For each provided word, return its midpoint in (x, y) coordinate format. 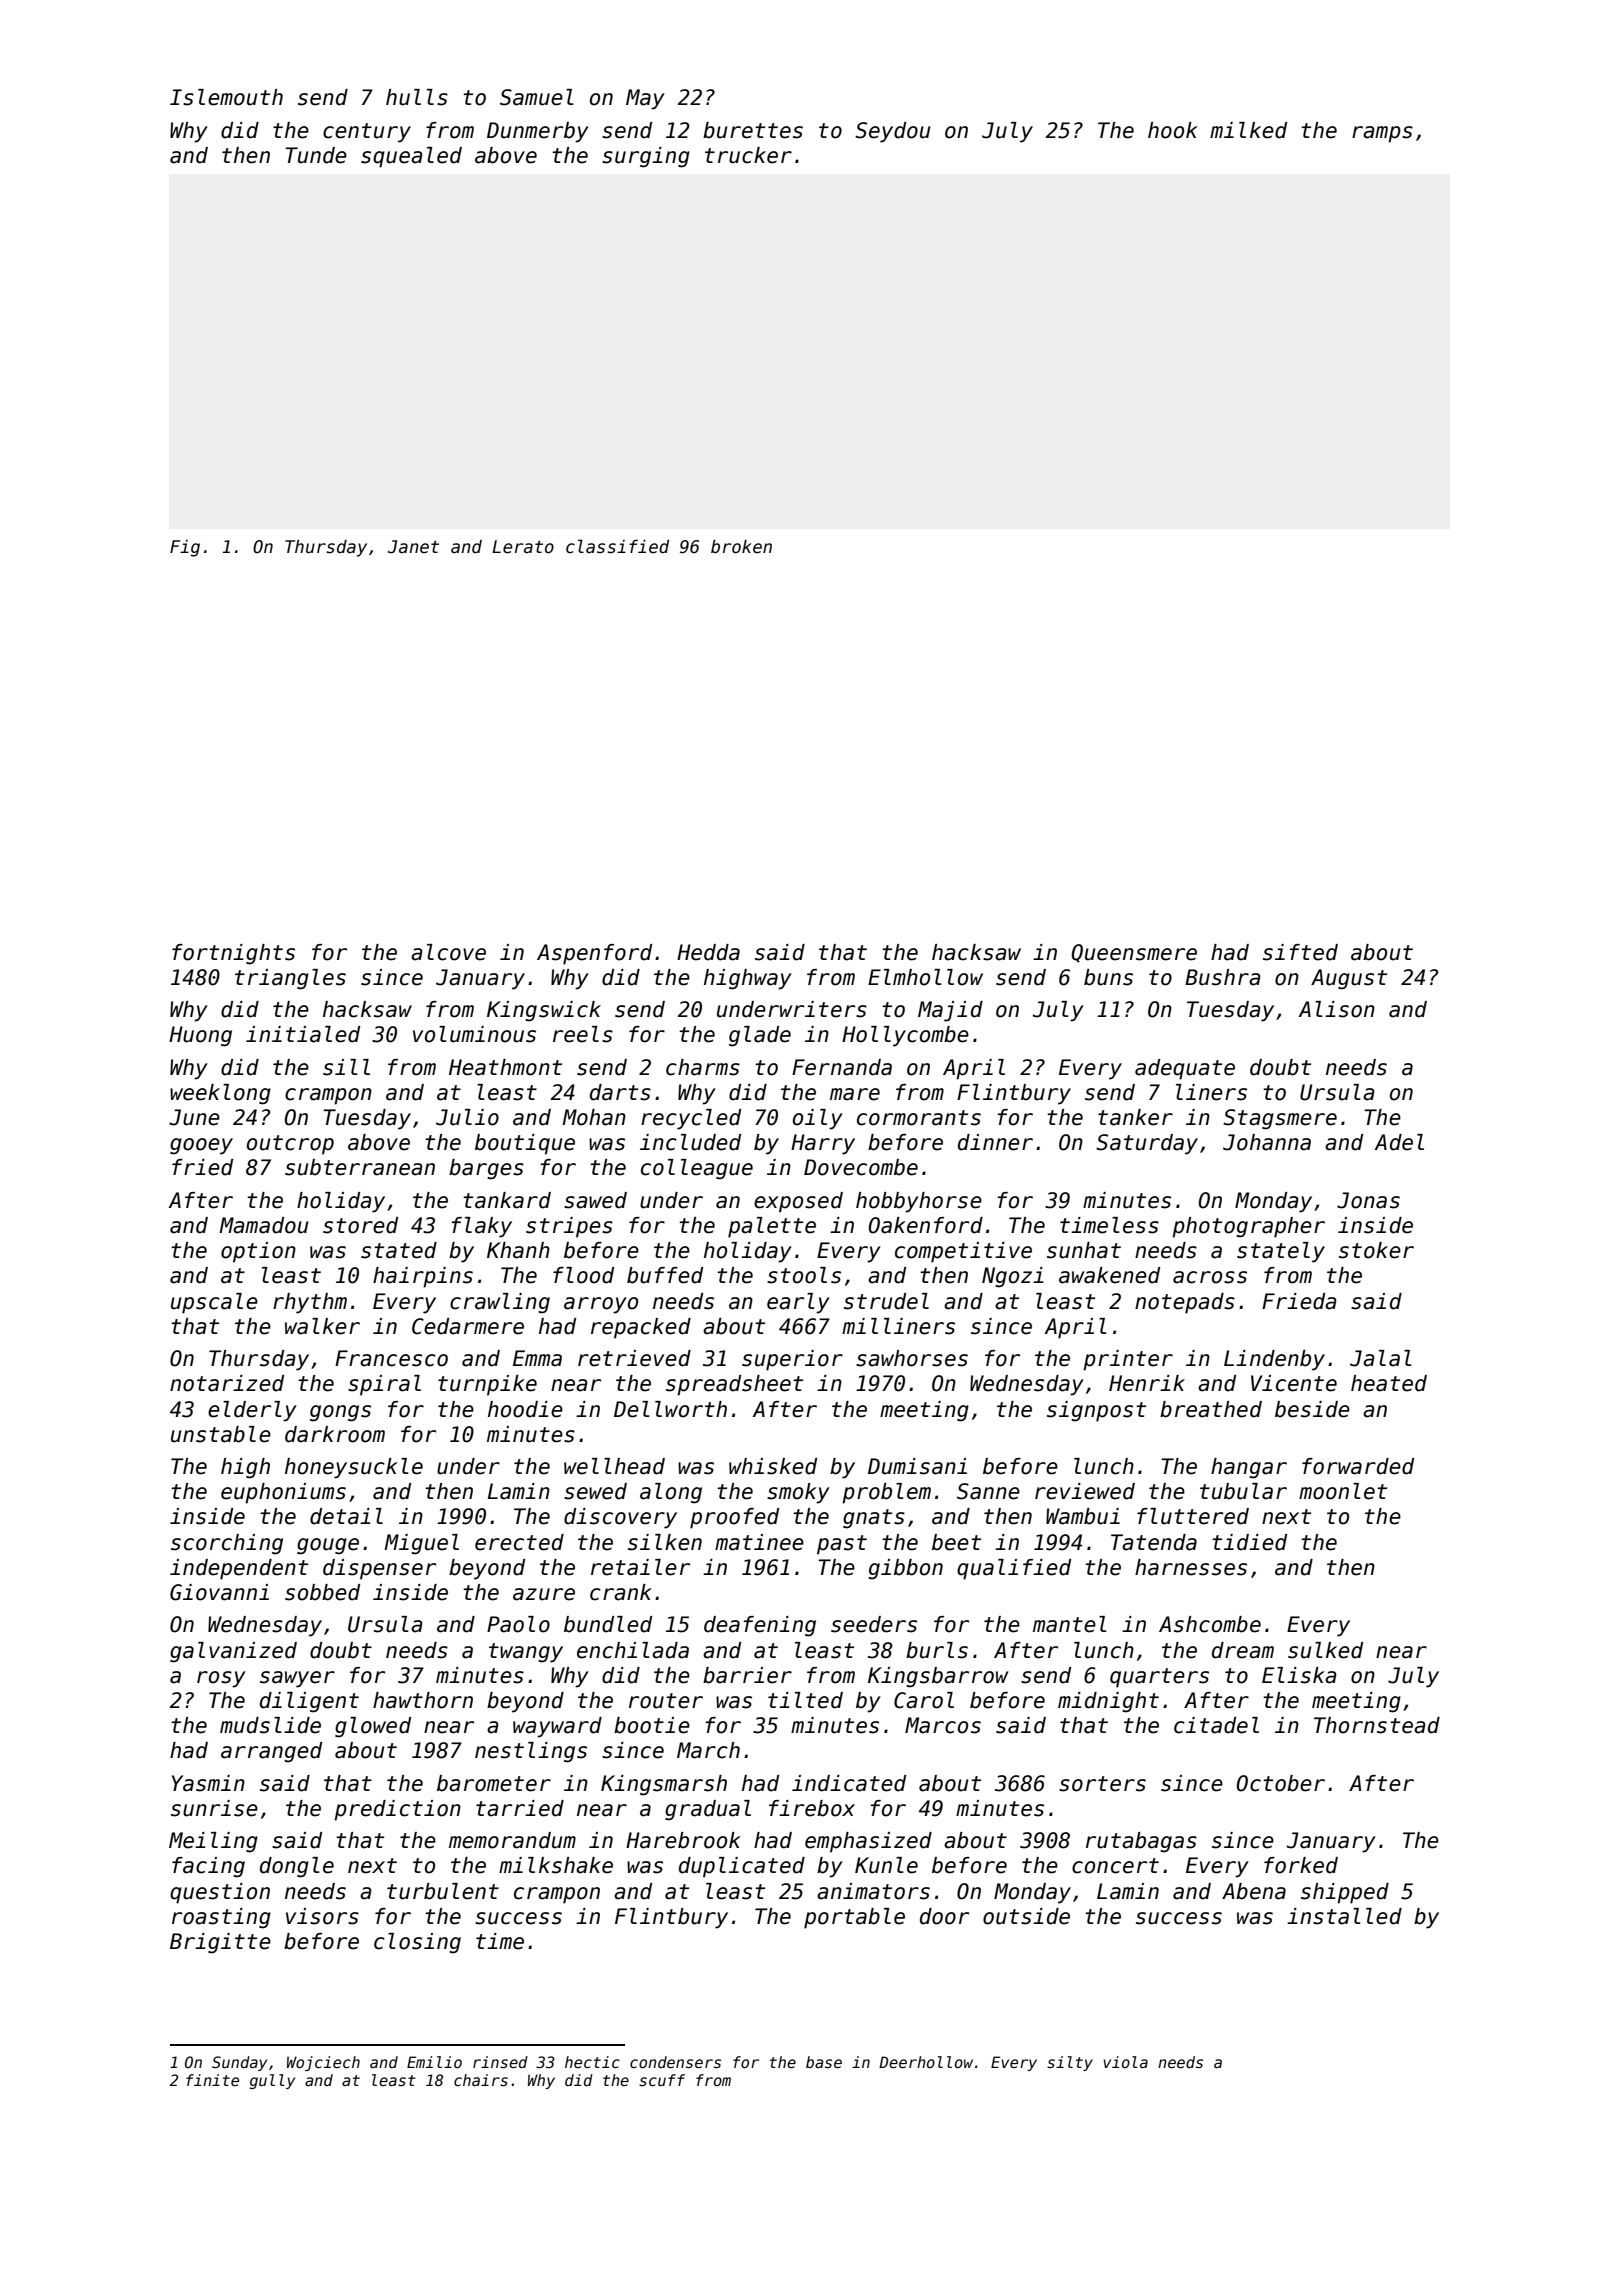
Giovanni (219, 1592)
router (666, 1701)
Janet (413, 547)
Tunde (316, 155)
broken (741, 546)
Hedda (708, 952)
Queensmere (1134, 953)
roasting (221, 1918)
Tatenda (1154, 1542)
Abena (1254, 1891)
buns (1108, 977)
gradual (708, 1810)
